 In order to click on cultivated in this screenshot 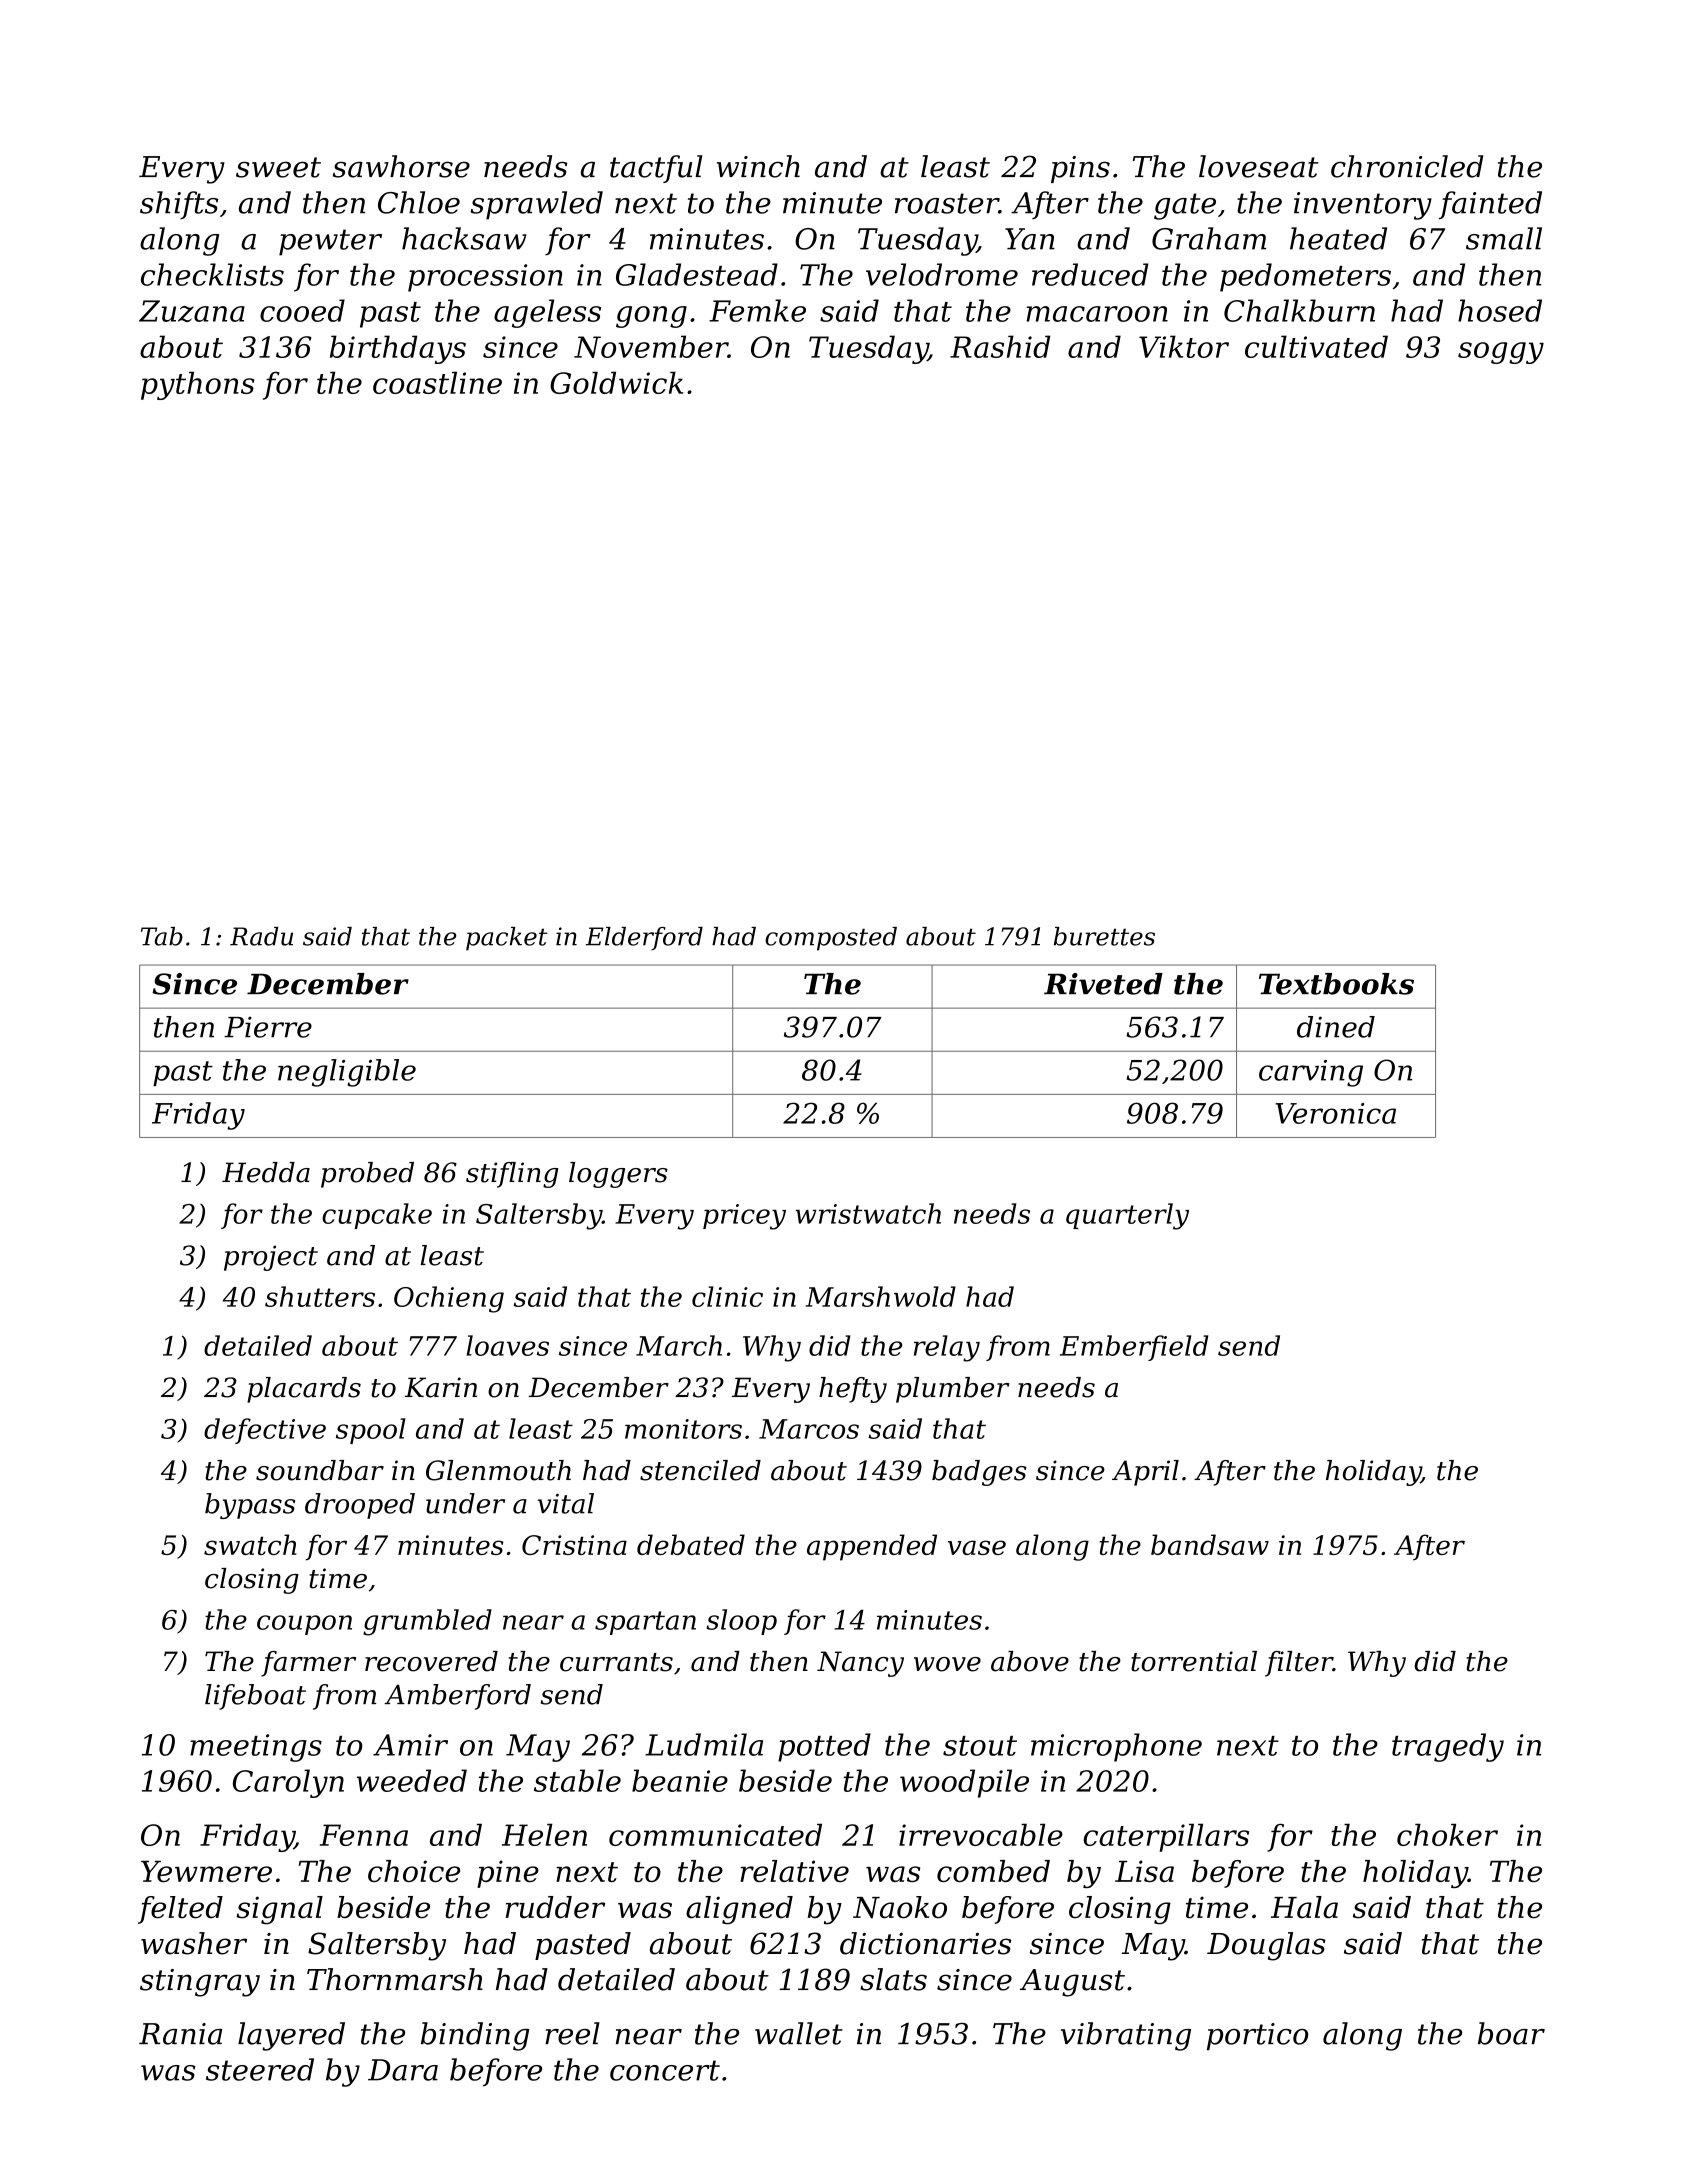, I will do `click(1316, 346)`.
